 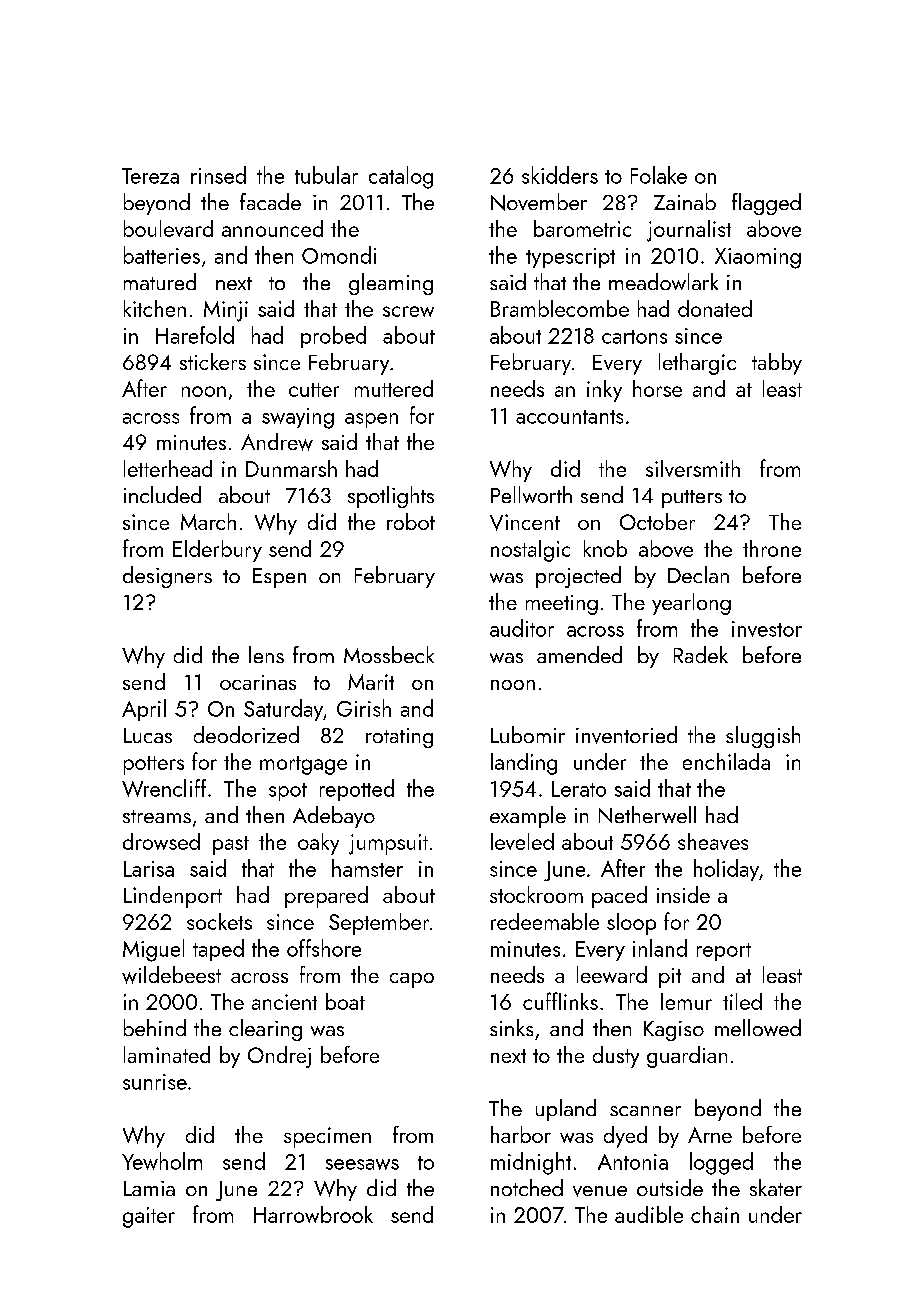 What do you see at coordinates (528, 817) in the page?
I see `example` at bounding box center [528, 817].
